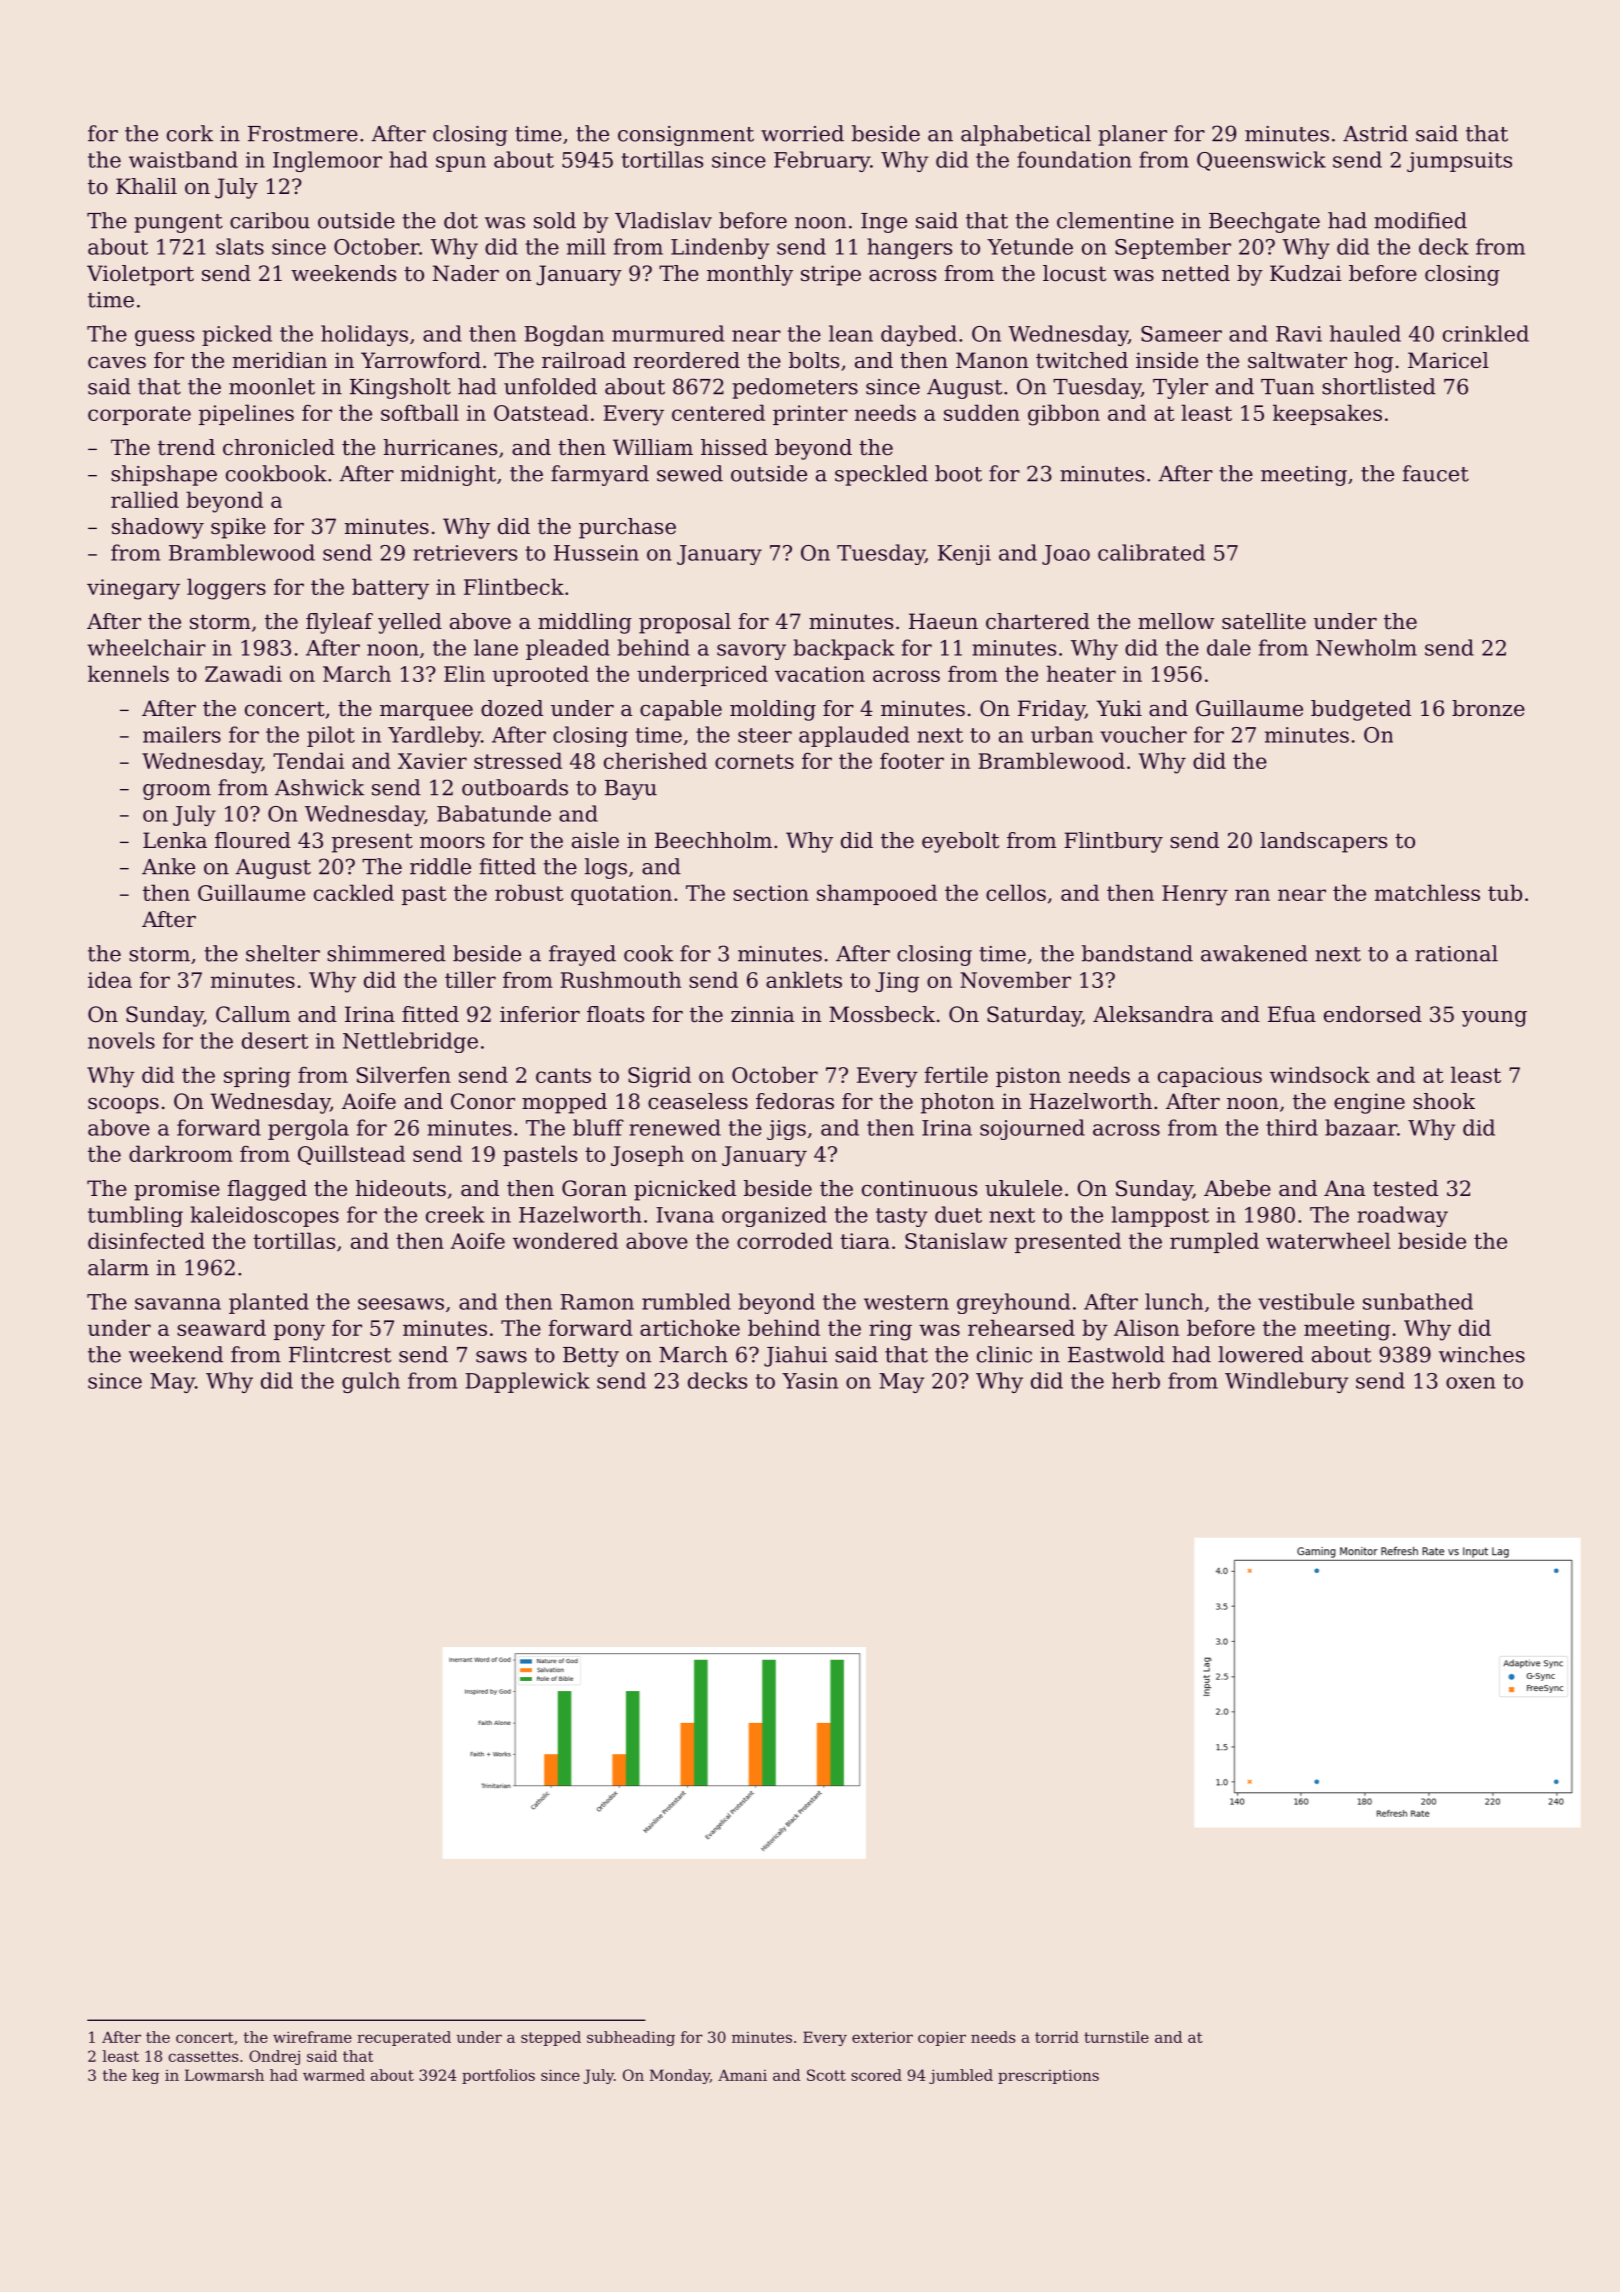 The height and width of the image is (2292, 1620). Describe the element at coordinates (882, 2037) in the image. I see `exterior` at that location.
